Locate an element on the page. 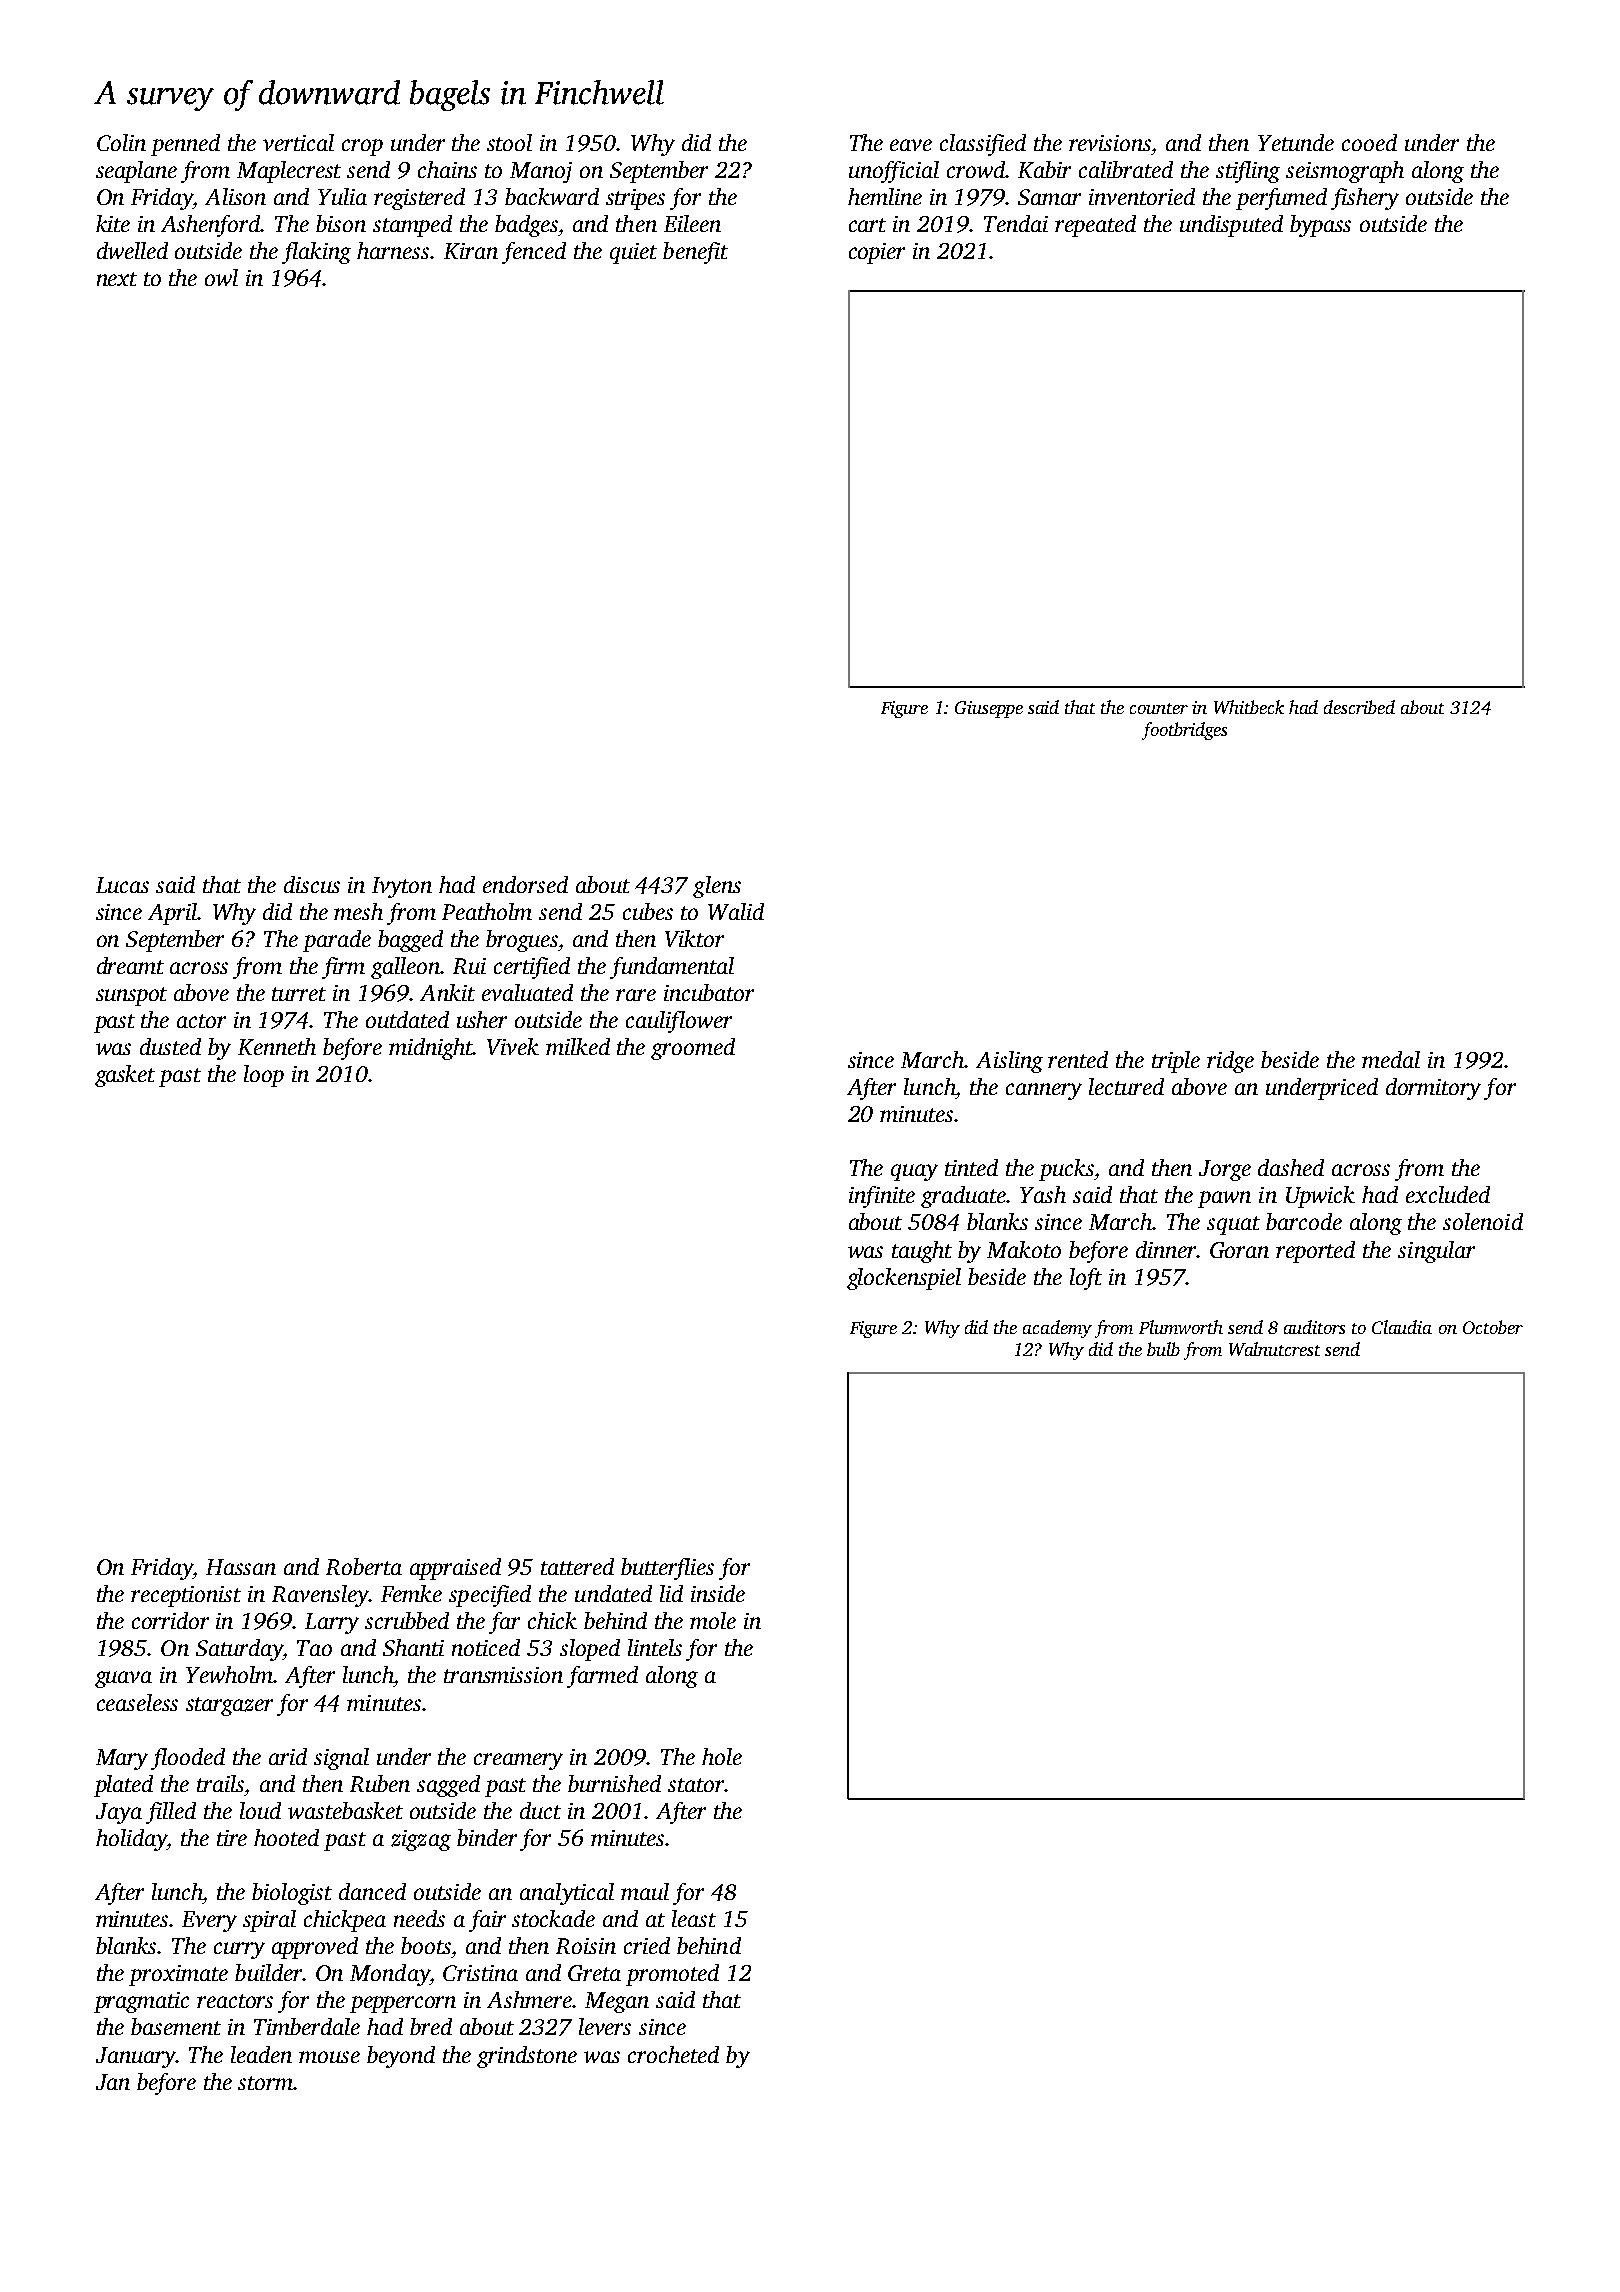  crocheted is located at coordinates (673, 2054).
